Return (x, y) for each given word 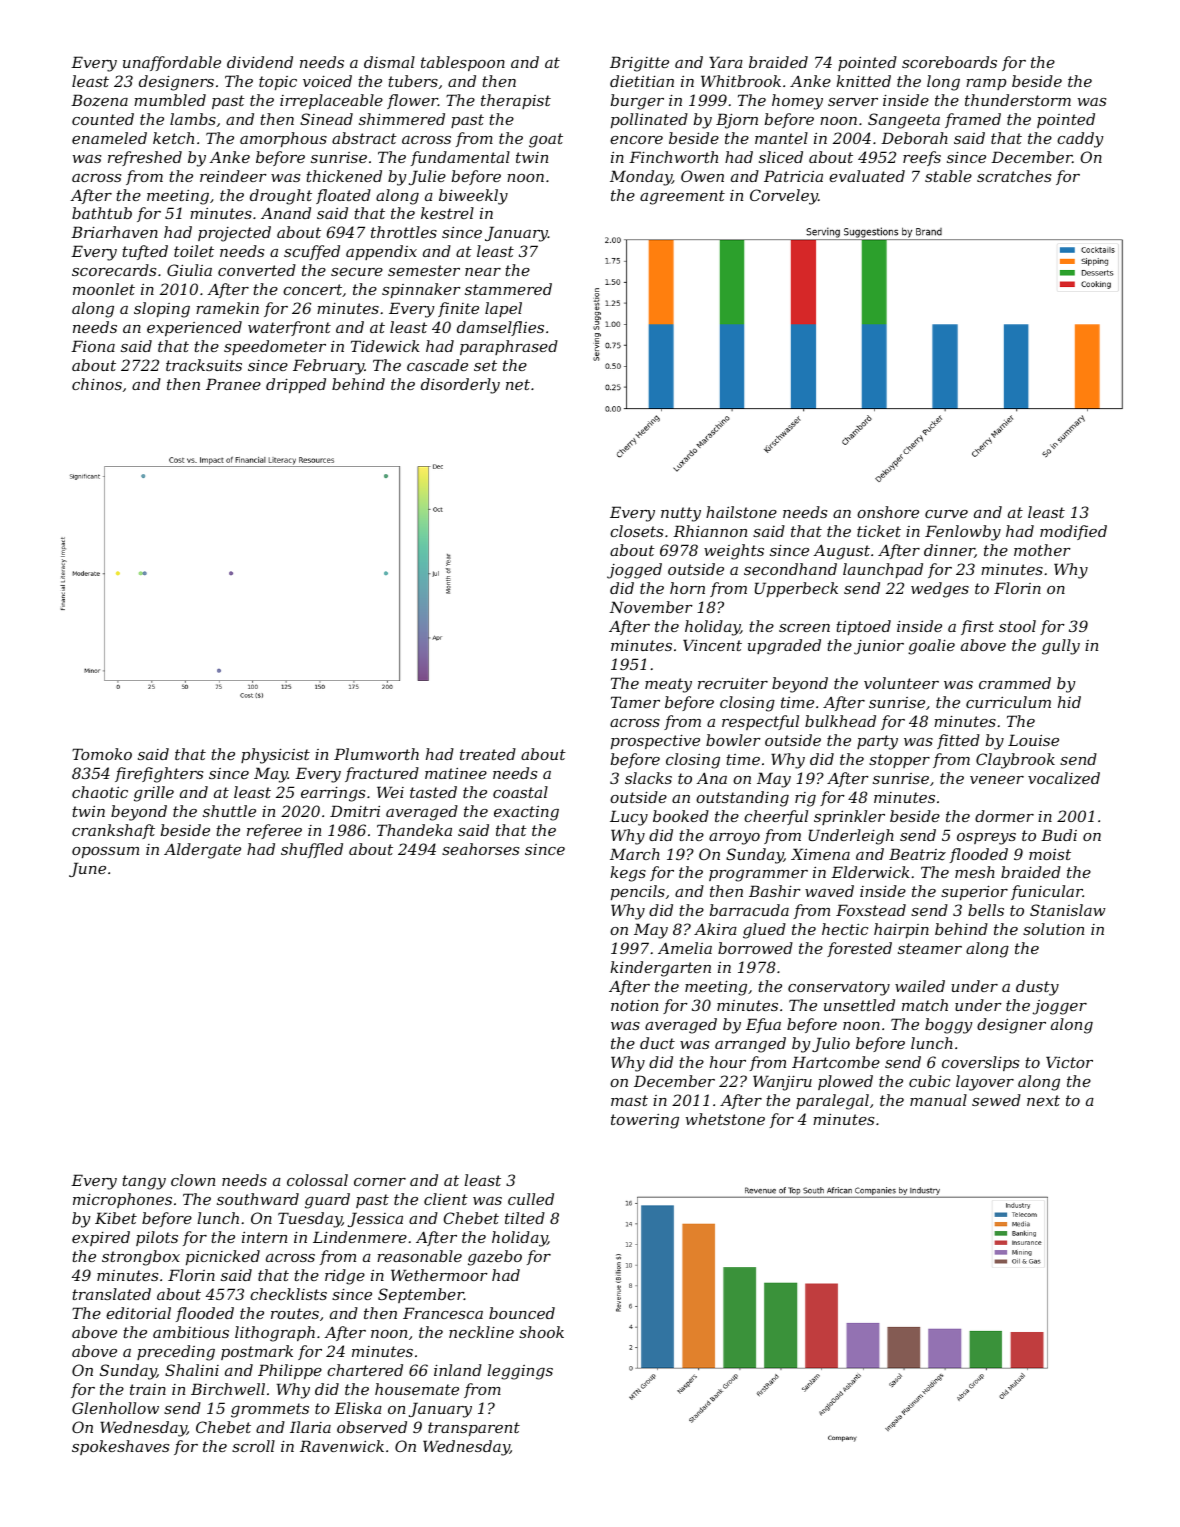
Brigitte (639, 64)
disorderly (460, 386)
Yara (726, 62)
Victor (1069, 1062)
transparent (474, 1429)
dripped (296, 385)
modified (1073, 532)
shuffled (312, 850)
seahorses (480, 849)
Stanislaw (1068, 910)
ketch (173, 138)
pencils (638, 892)
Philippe (290, 1371)
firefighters (159, 775)
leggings (520, 1372)
